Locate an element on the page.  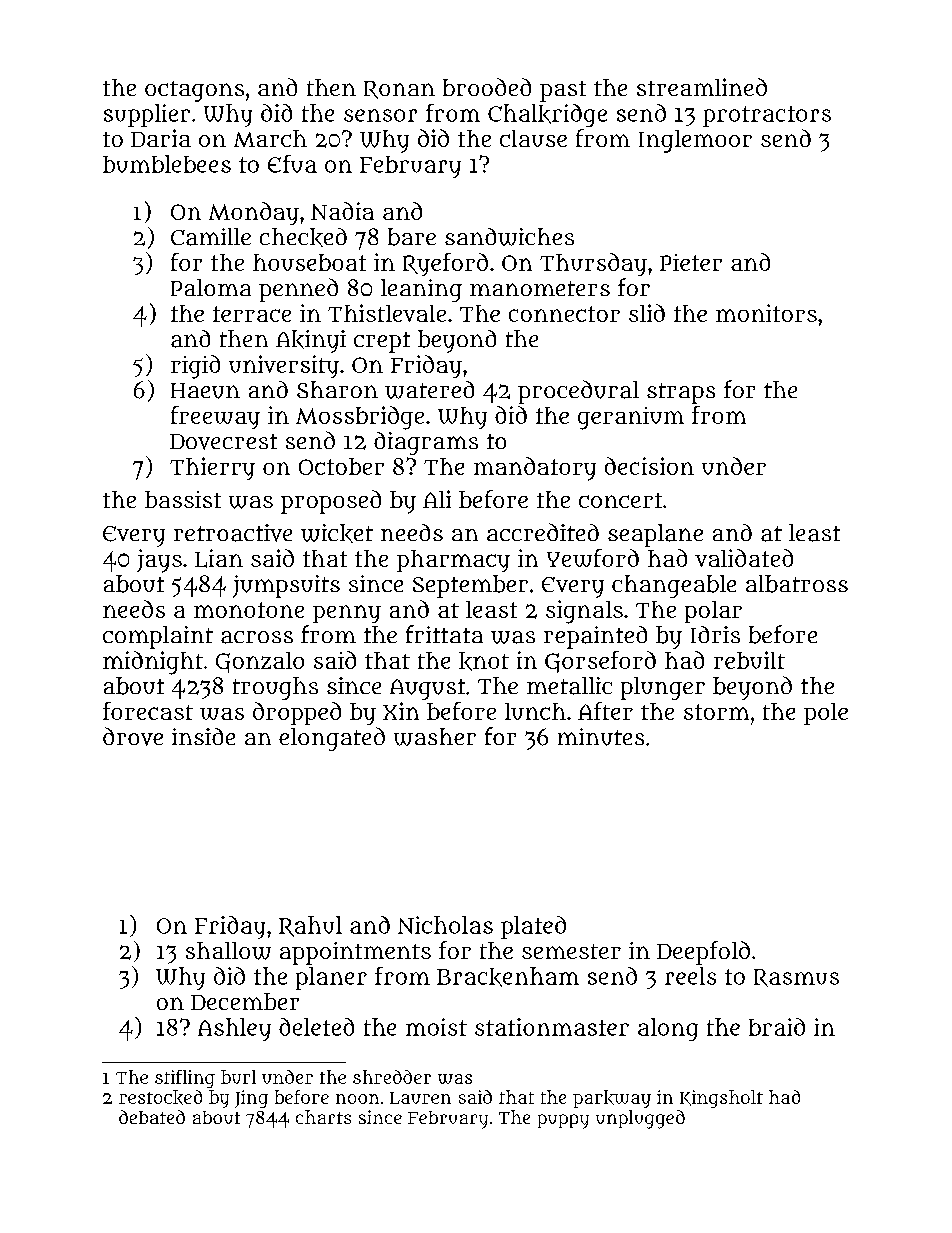
Rasmus is located at coordinates (796, 978).
